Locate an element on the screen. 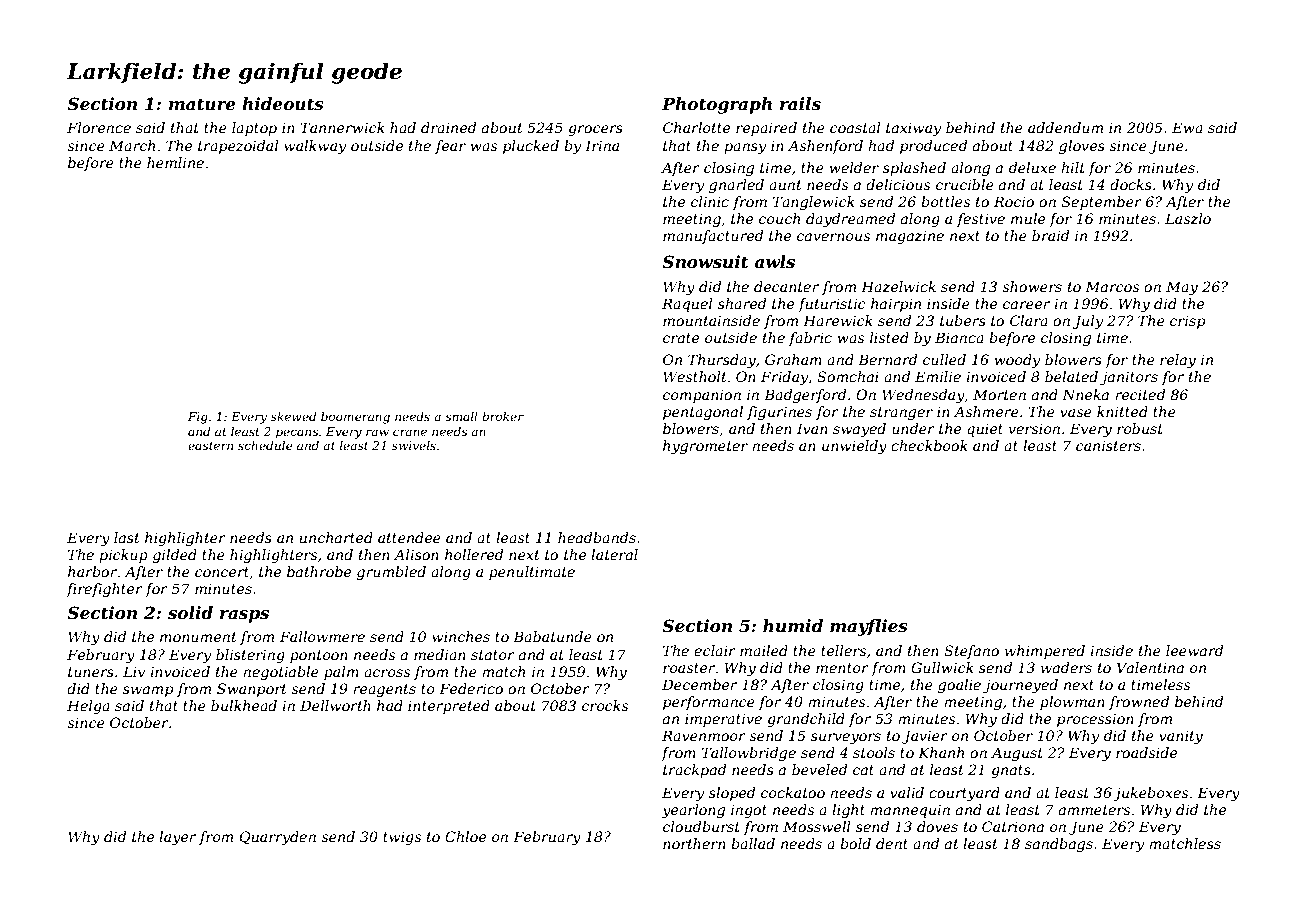 Image resolution: width=1308 pixels, height=924 pixels. rails is located at coordinates (800, 103).
